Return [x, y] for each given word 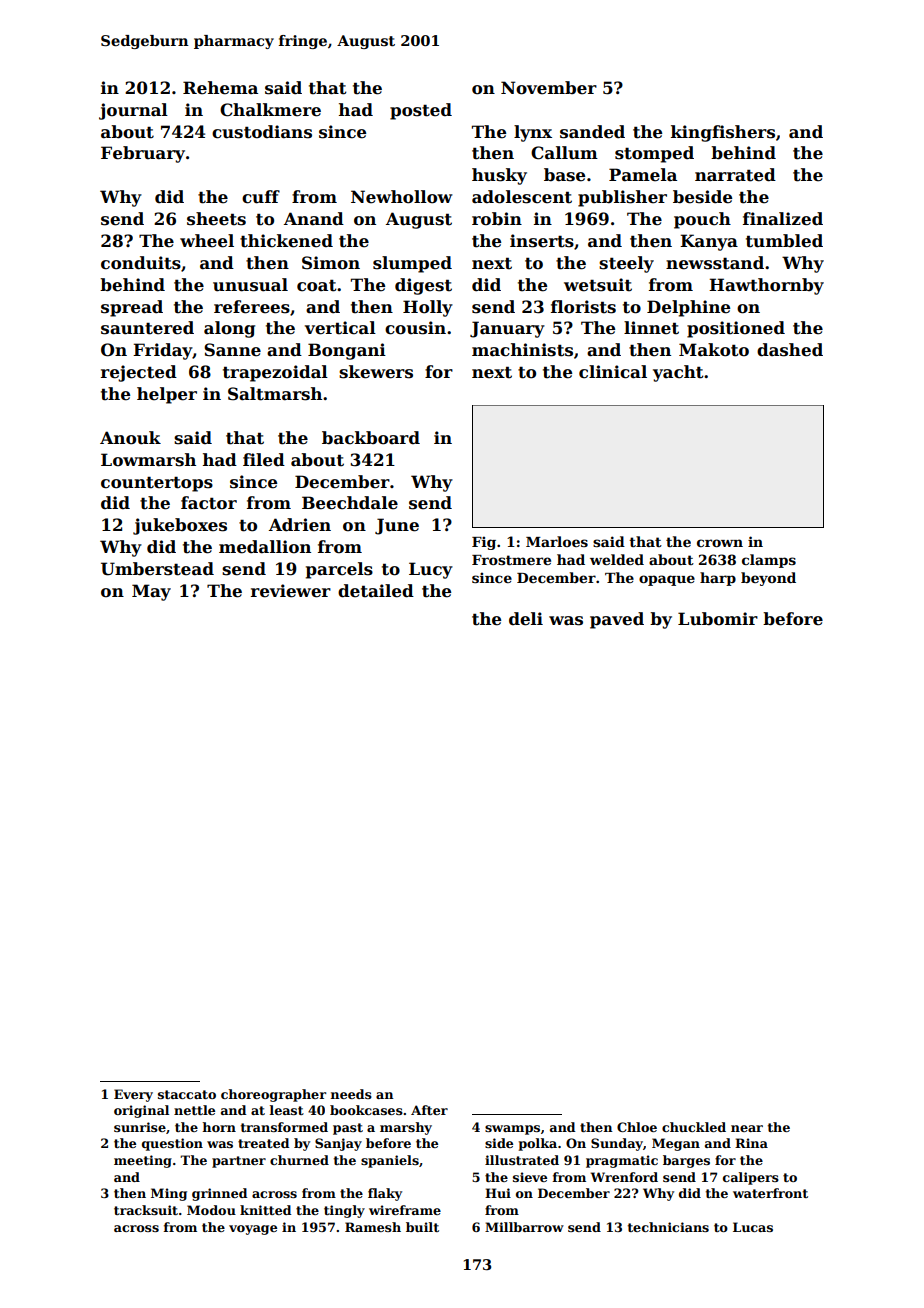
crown [720, 543]
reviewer [291, 591]
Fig [484, 543]
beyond [768, 579]
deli [526, 619]
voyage [253, 1230]
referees [252, 307]
